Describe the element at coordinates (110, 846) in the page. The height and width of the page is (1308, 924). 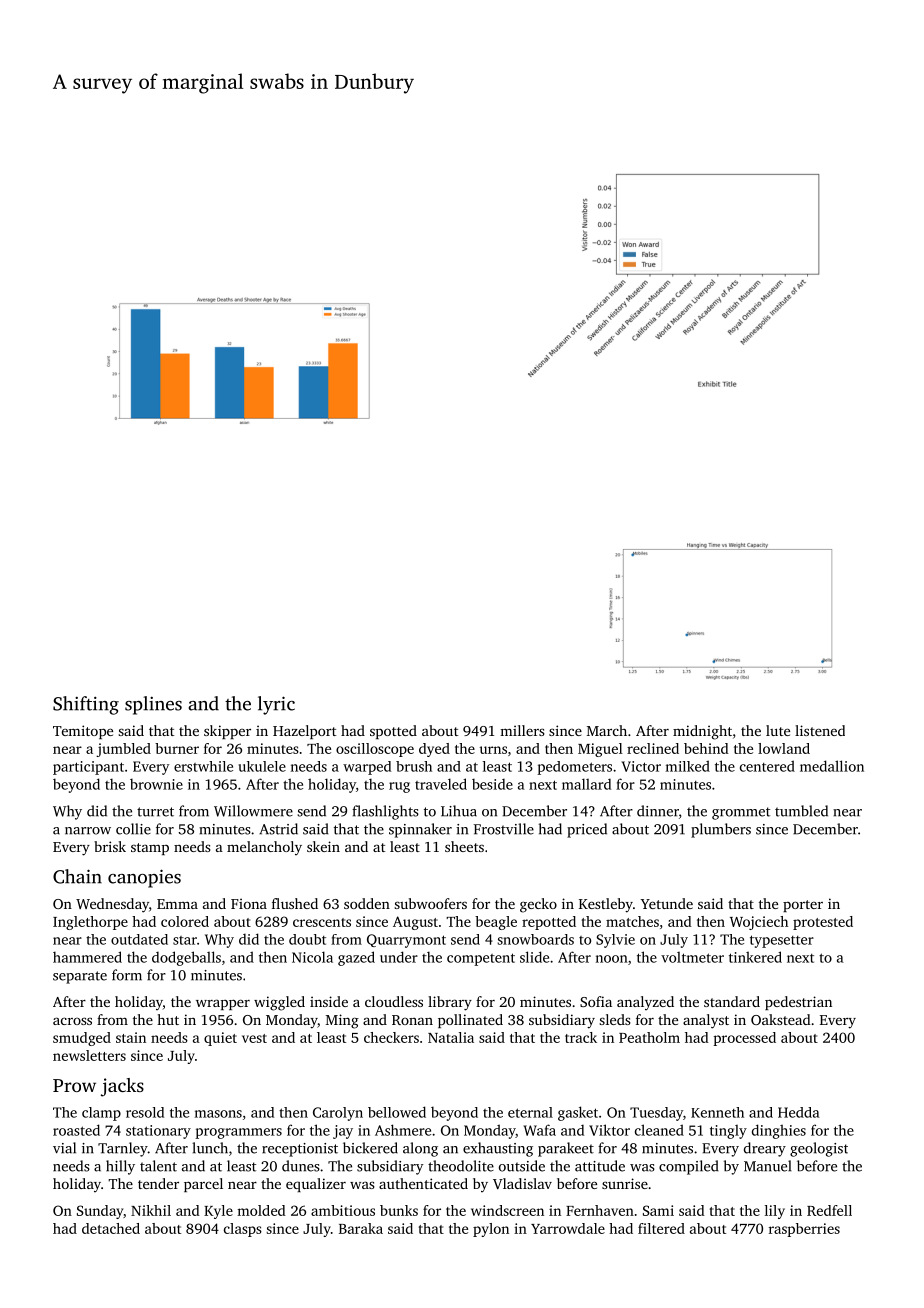
I see `brisk` at that location.
